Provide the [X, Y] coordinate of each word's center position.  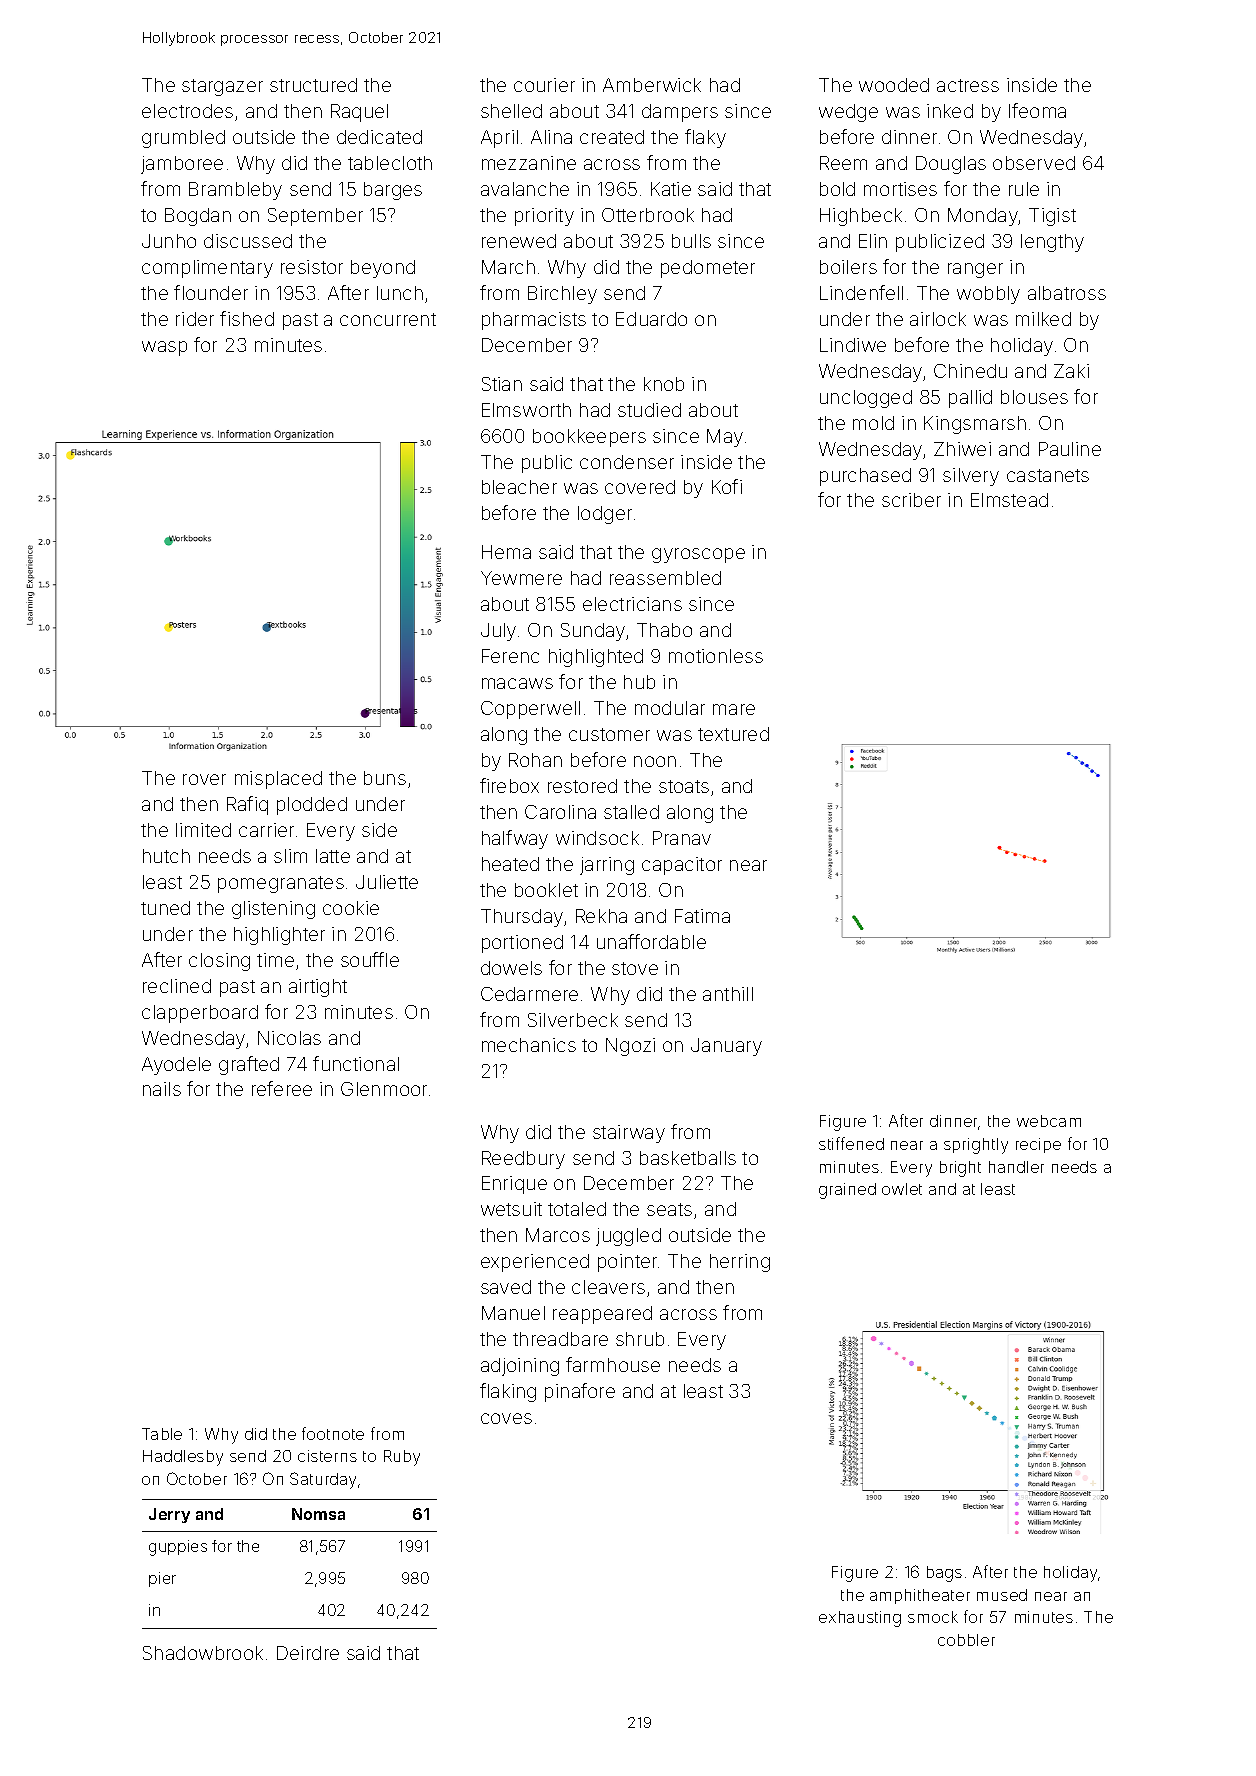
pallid [970, 399]
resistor [312, 267]
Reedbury [523, 1160]
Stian [502, 384]
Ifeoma [1037, 110]
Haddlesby [183, 1458]
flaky [705, 138]
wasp [164, 348]
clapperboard [200, 1014]
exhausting [860, 1619]
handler [1016, 1167]
